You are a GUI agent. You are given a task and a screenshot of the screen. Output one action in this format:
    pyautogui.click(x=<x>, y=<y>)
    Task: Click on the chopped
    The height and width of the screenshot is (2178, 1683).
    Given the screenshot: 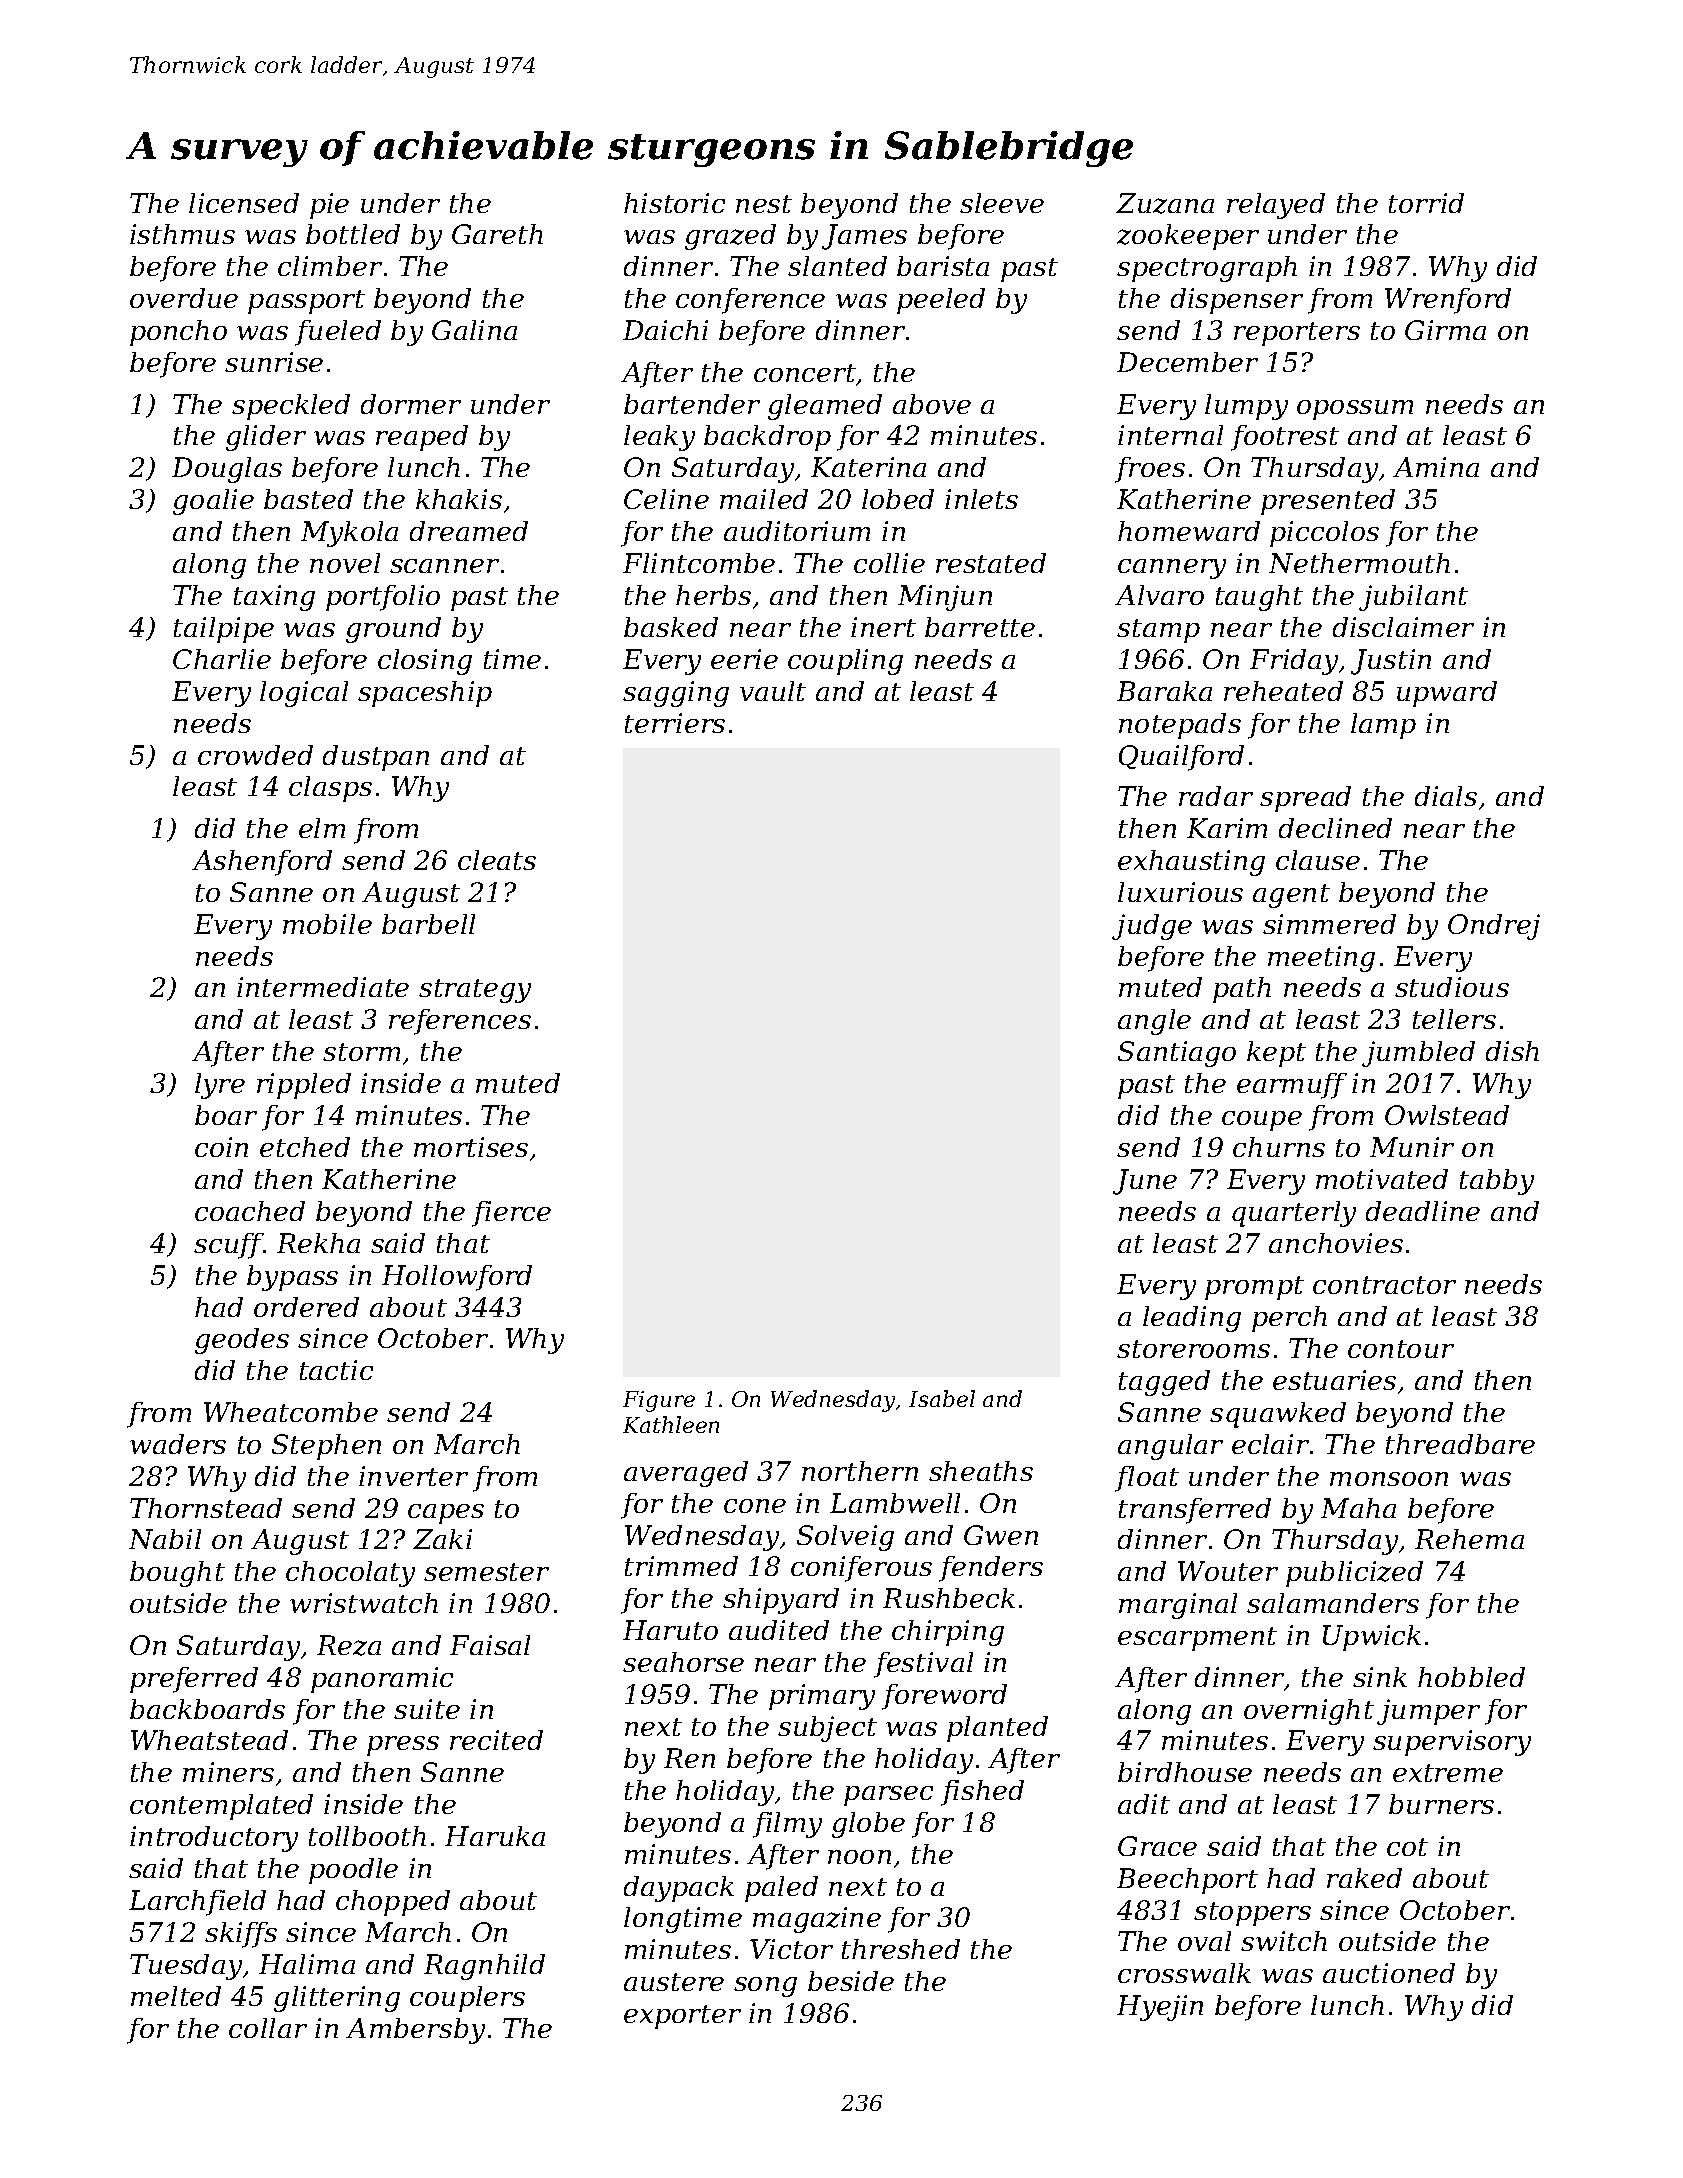 What is the action you would take?
    pyautogui.click(x=393, y=1903)
